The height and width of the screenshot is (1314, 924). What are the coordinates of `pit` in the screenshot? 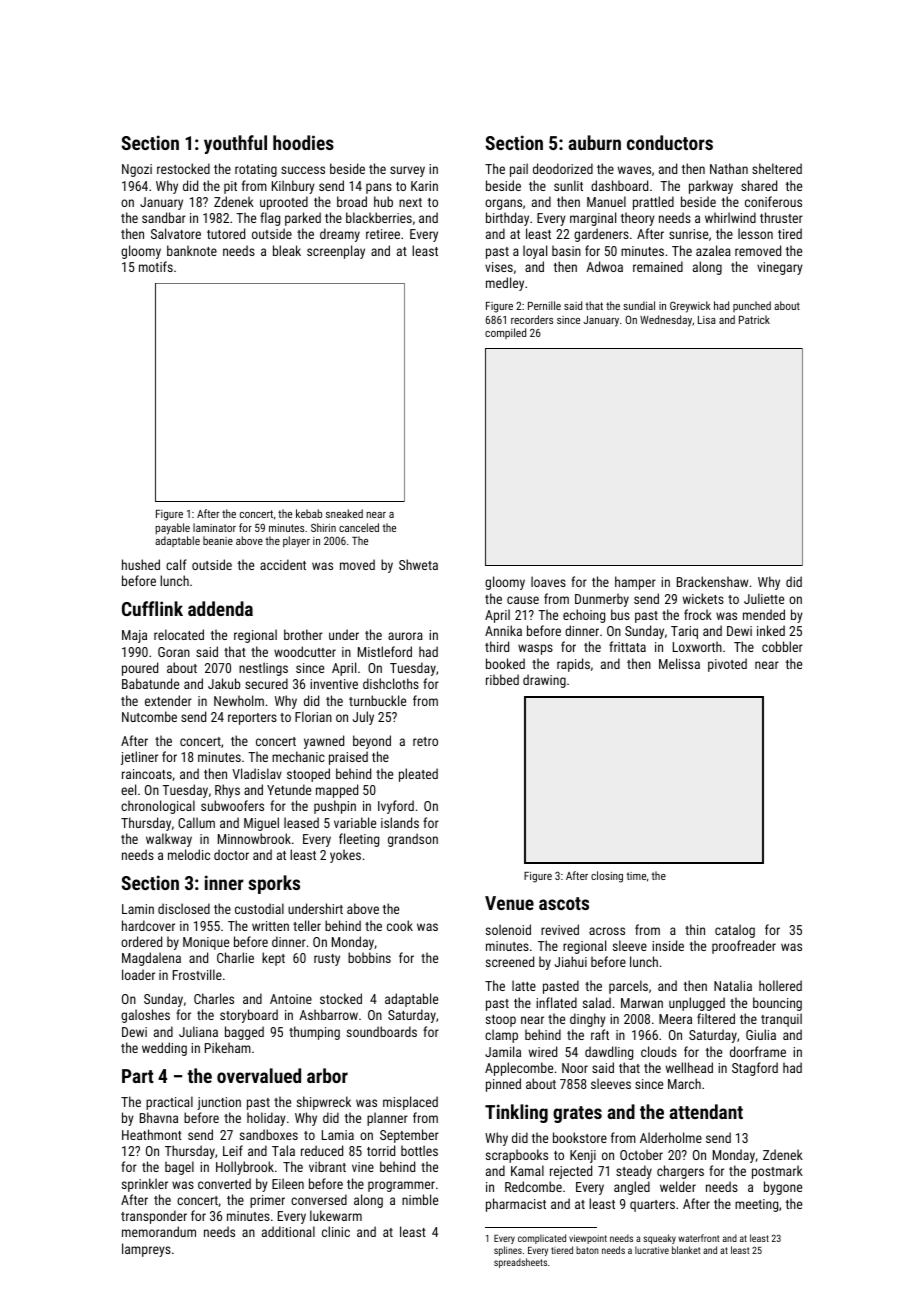 It's located at (230, 187).
